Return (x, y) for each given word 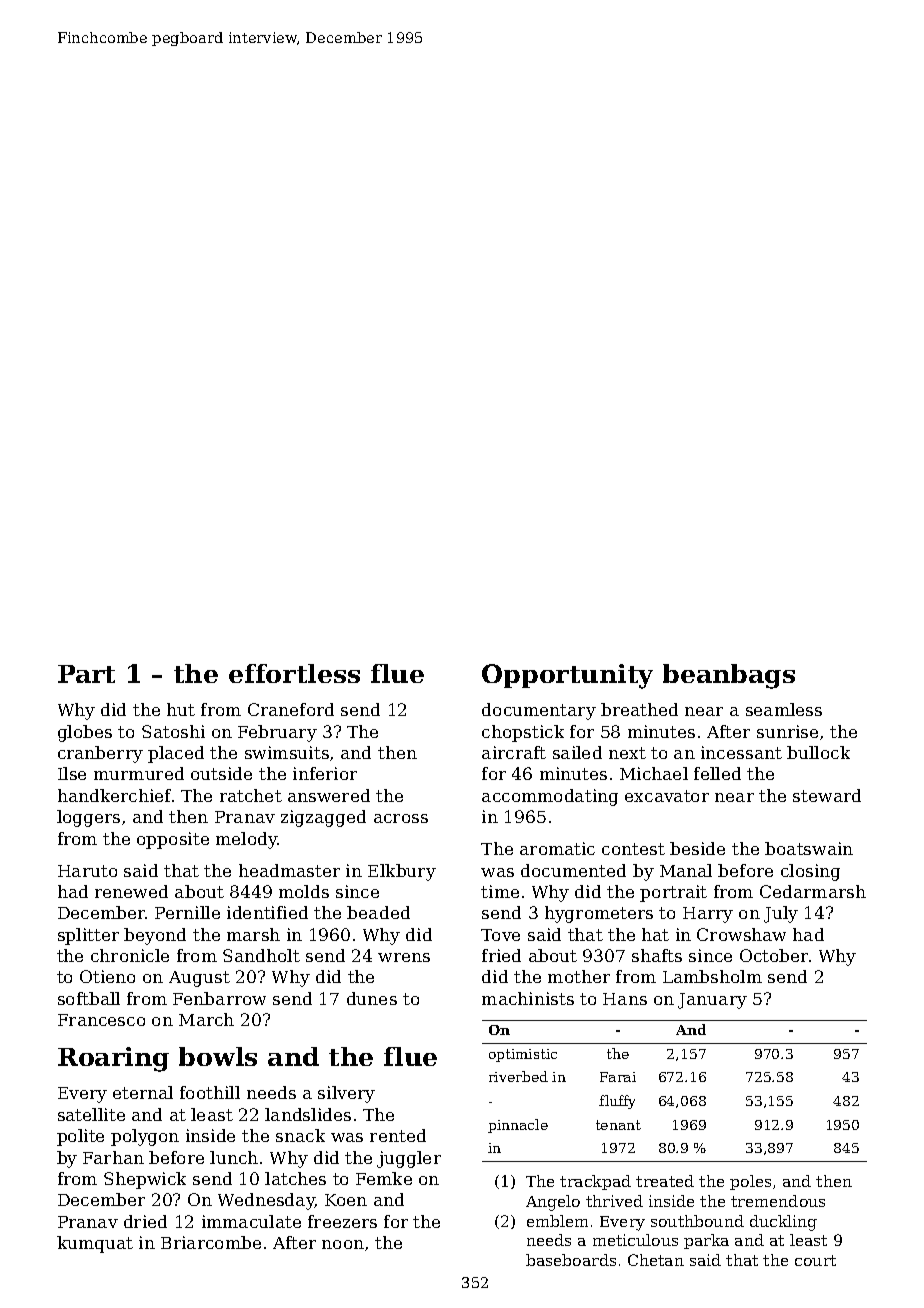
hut (181, 709)
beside (697, 848)
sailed (577, 752)
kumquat (95, 1244)
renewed (131, 891)
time (500, 891)
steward (827, 795)
